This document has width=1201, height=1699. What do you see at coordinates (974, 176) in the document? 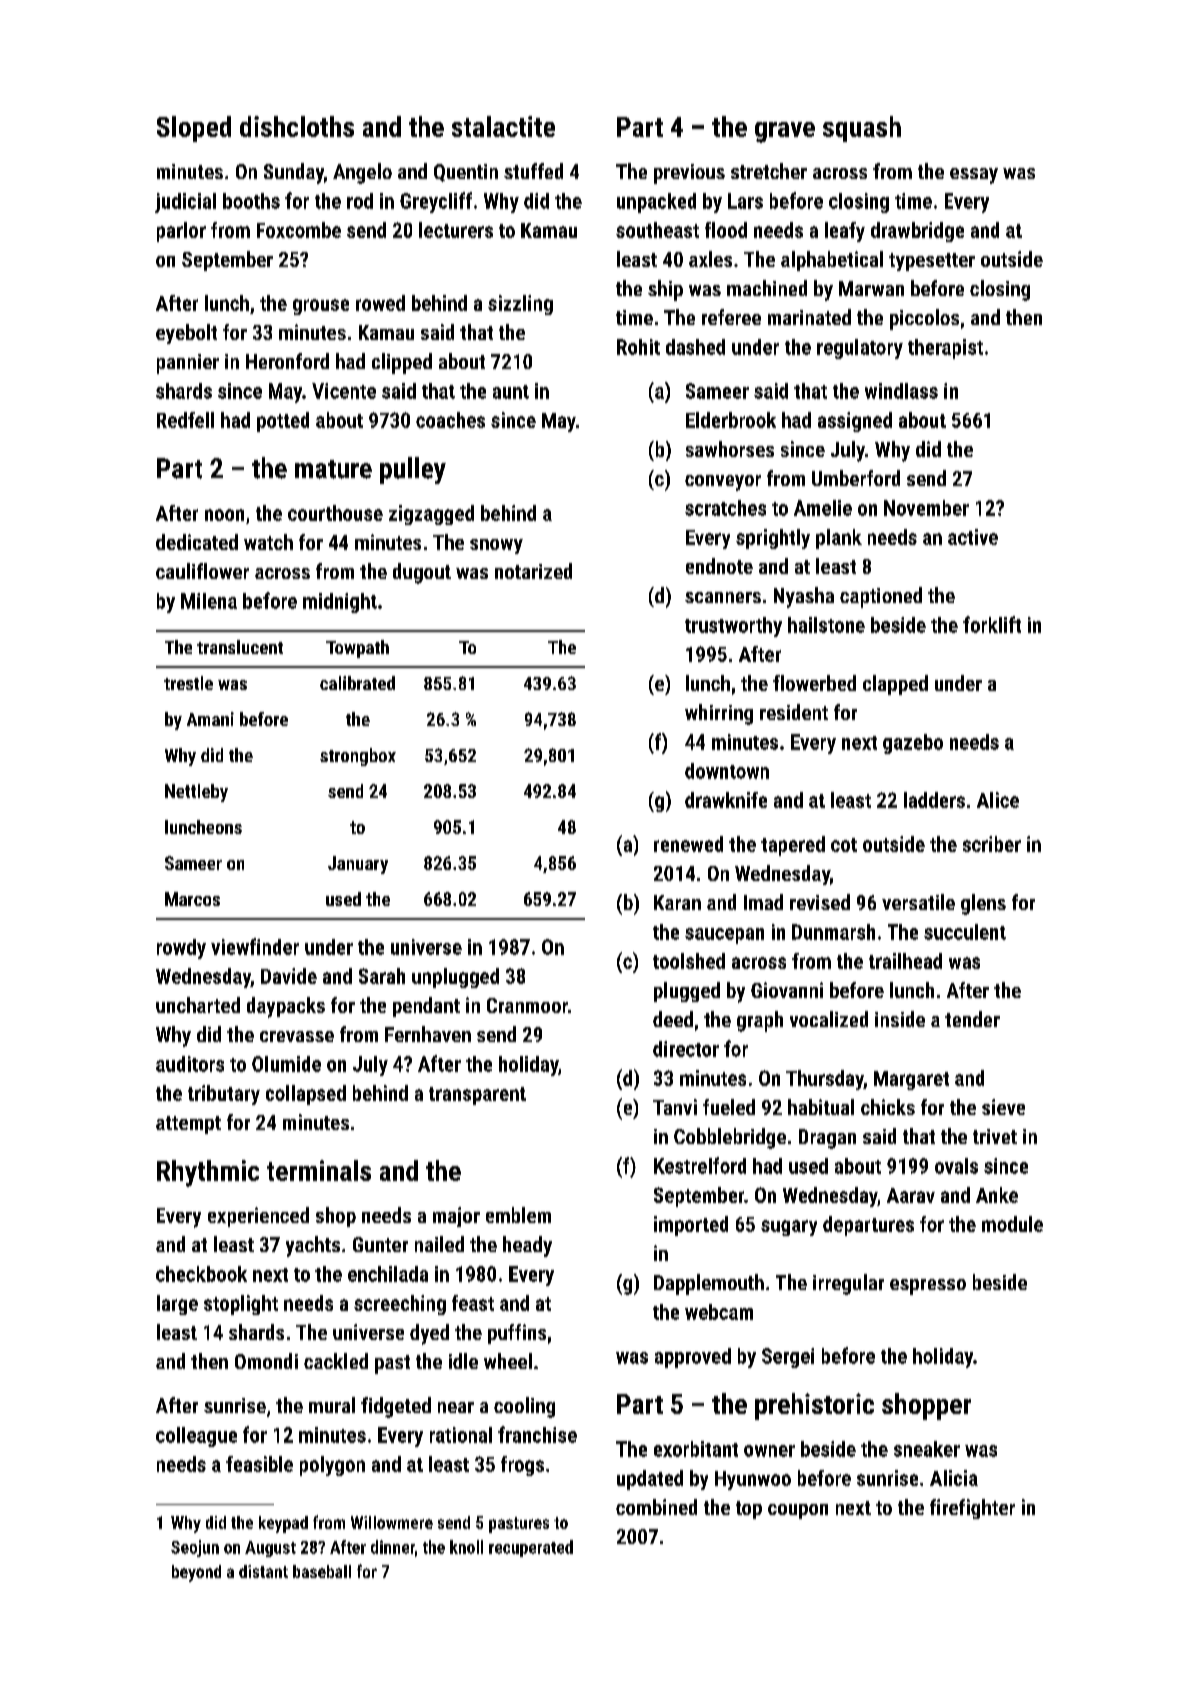
I see `essay` at bounding box center [974, 176].
